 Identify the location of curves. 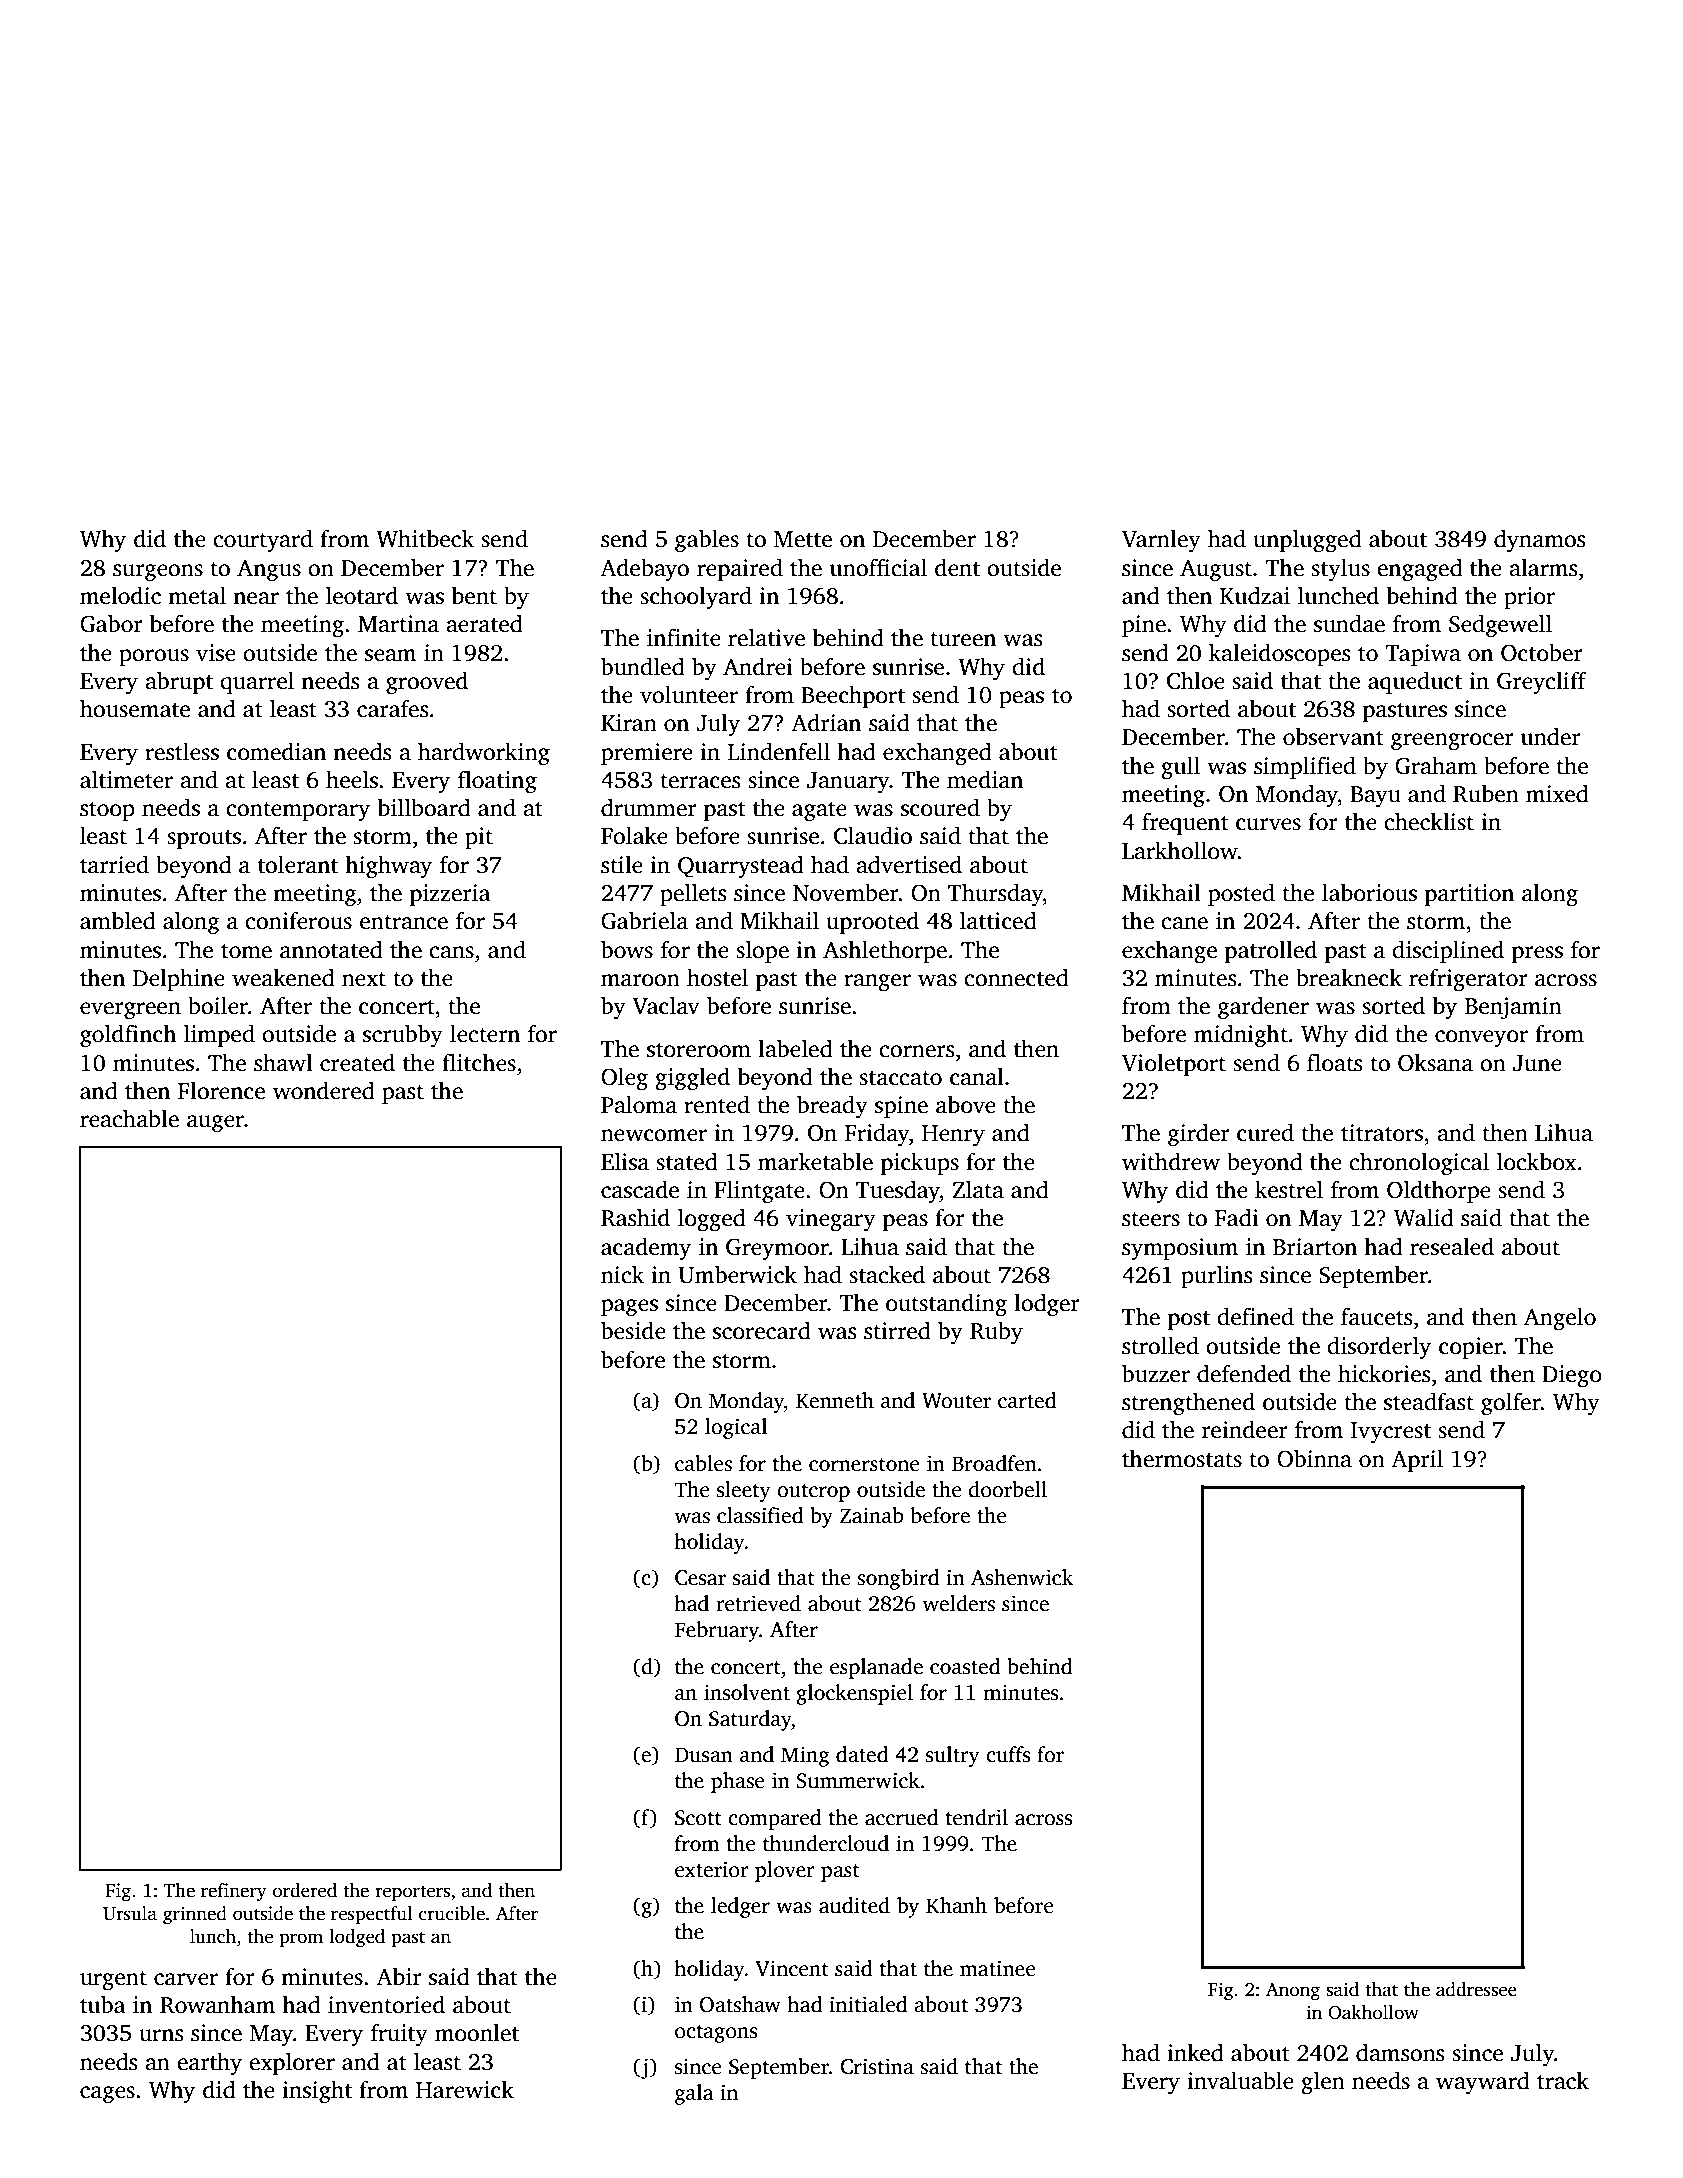
(1268, 824).
